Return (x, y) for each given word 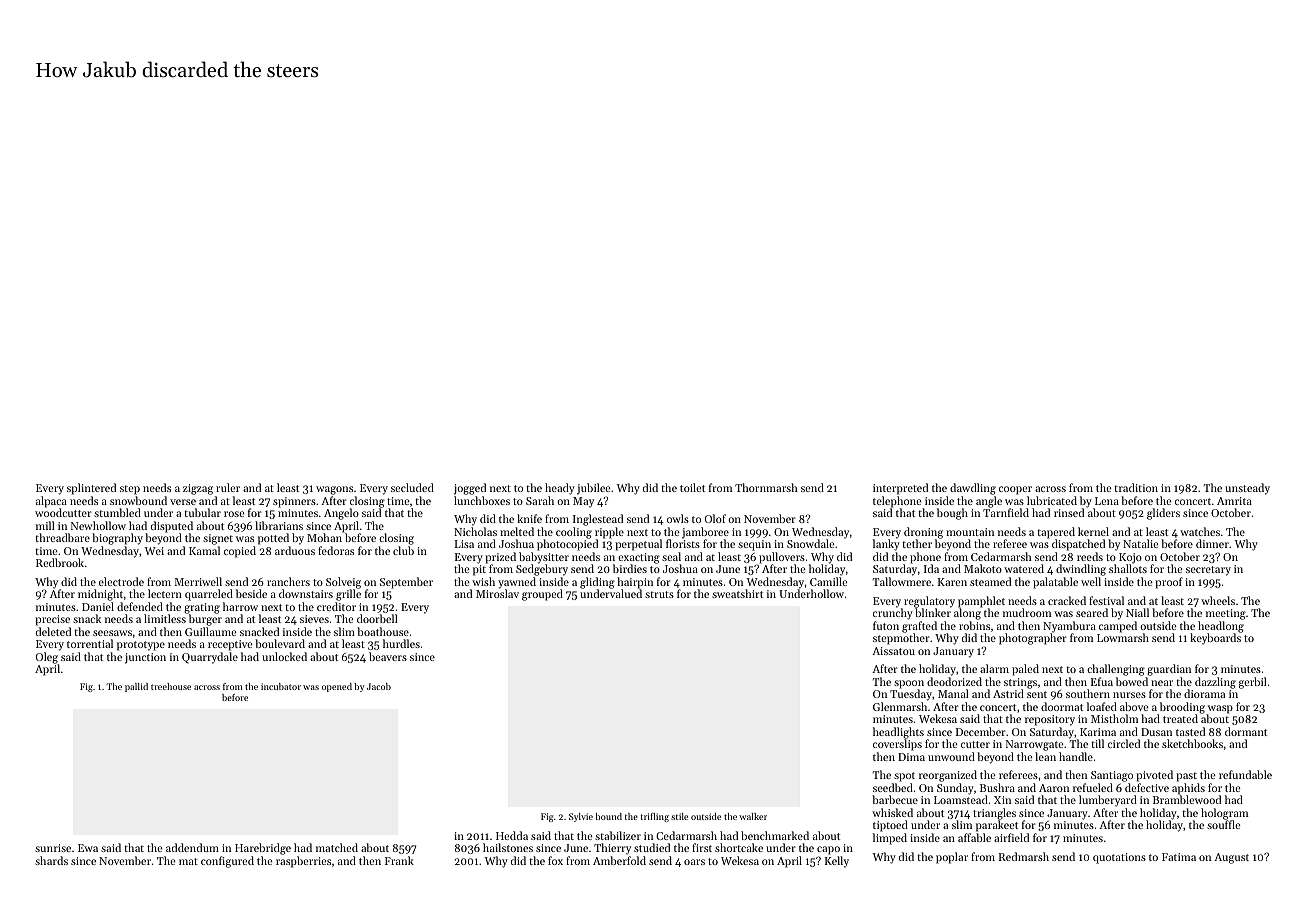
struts (659, 594)
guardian (1169, 670)
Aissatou (893, 651)
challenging (1116, 670)
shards (51, 860)
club (403, 550)
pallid (136, 687)
